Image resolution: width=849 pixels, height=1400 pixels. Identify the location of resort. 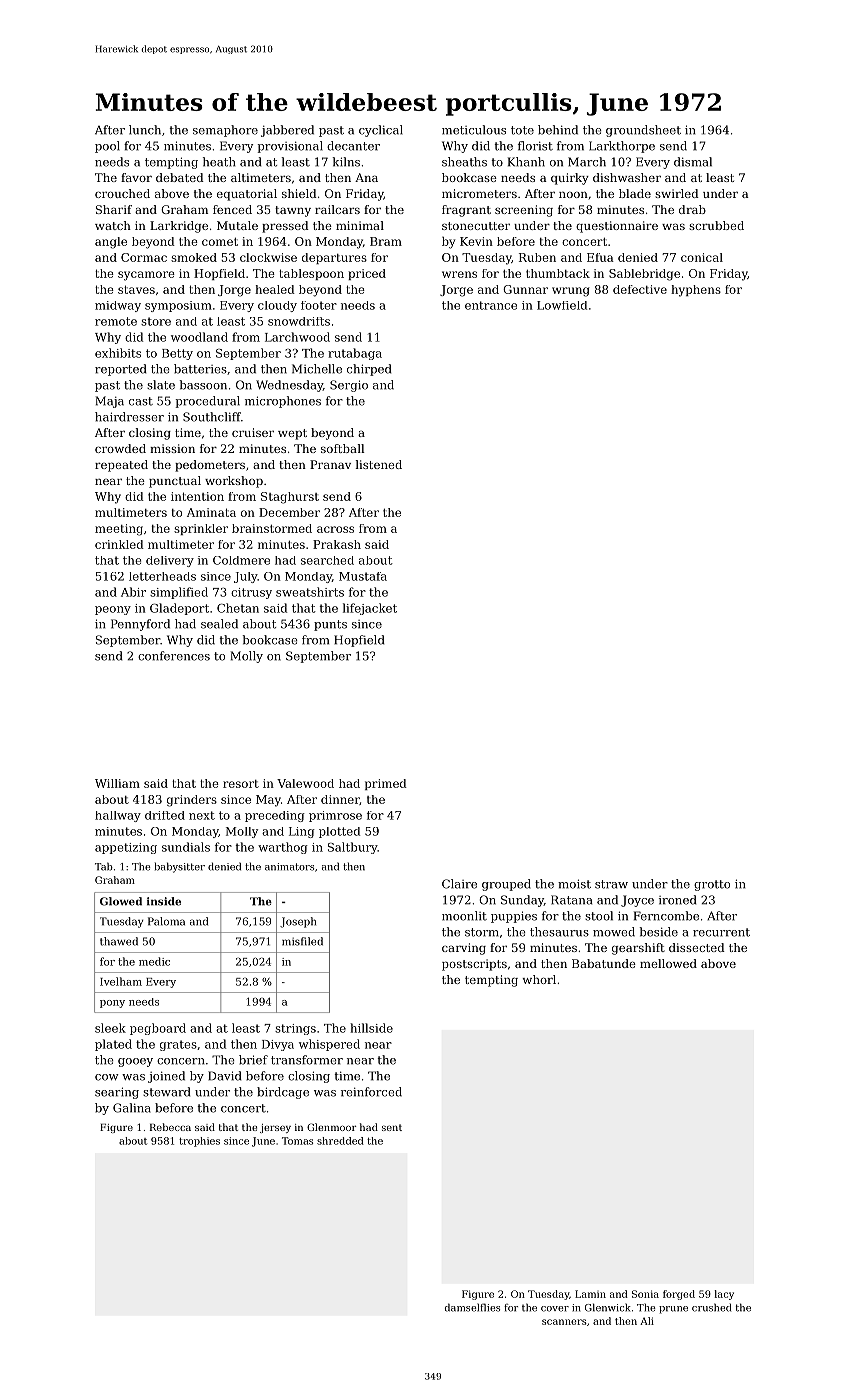
(241, 784).
